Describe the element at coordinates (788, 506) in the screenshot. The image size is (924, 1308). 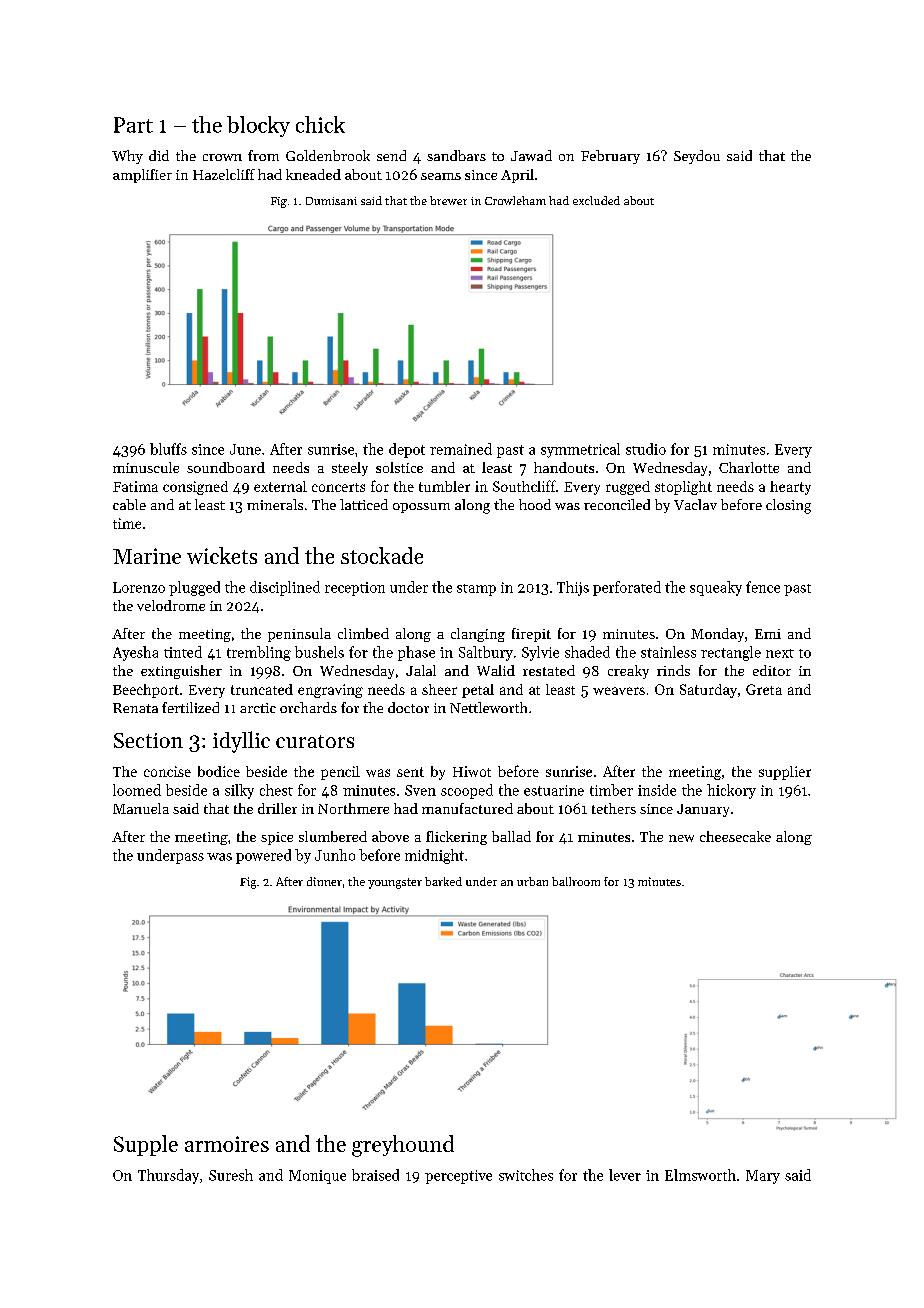
I see `closing` at that location.
